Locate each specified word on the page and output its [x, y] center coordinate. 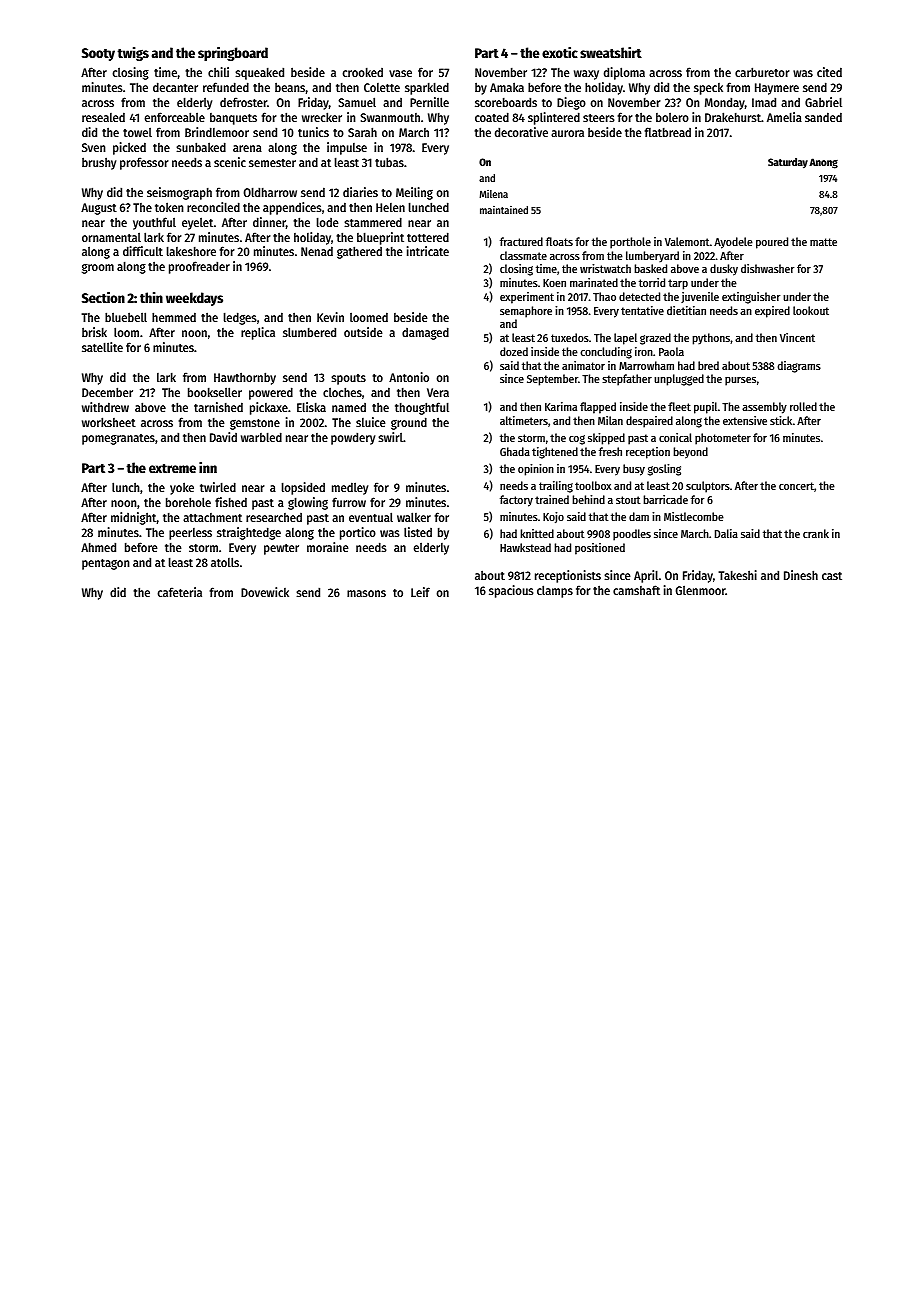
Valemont [687, 241]
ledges [240, 318]
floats [559, 241]
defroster [243, 102]
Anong [823, 163]
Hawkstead [525, 547]
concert [796, 486]
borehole [188, 502]
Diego [571, 103]
